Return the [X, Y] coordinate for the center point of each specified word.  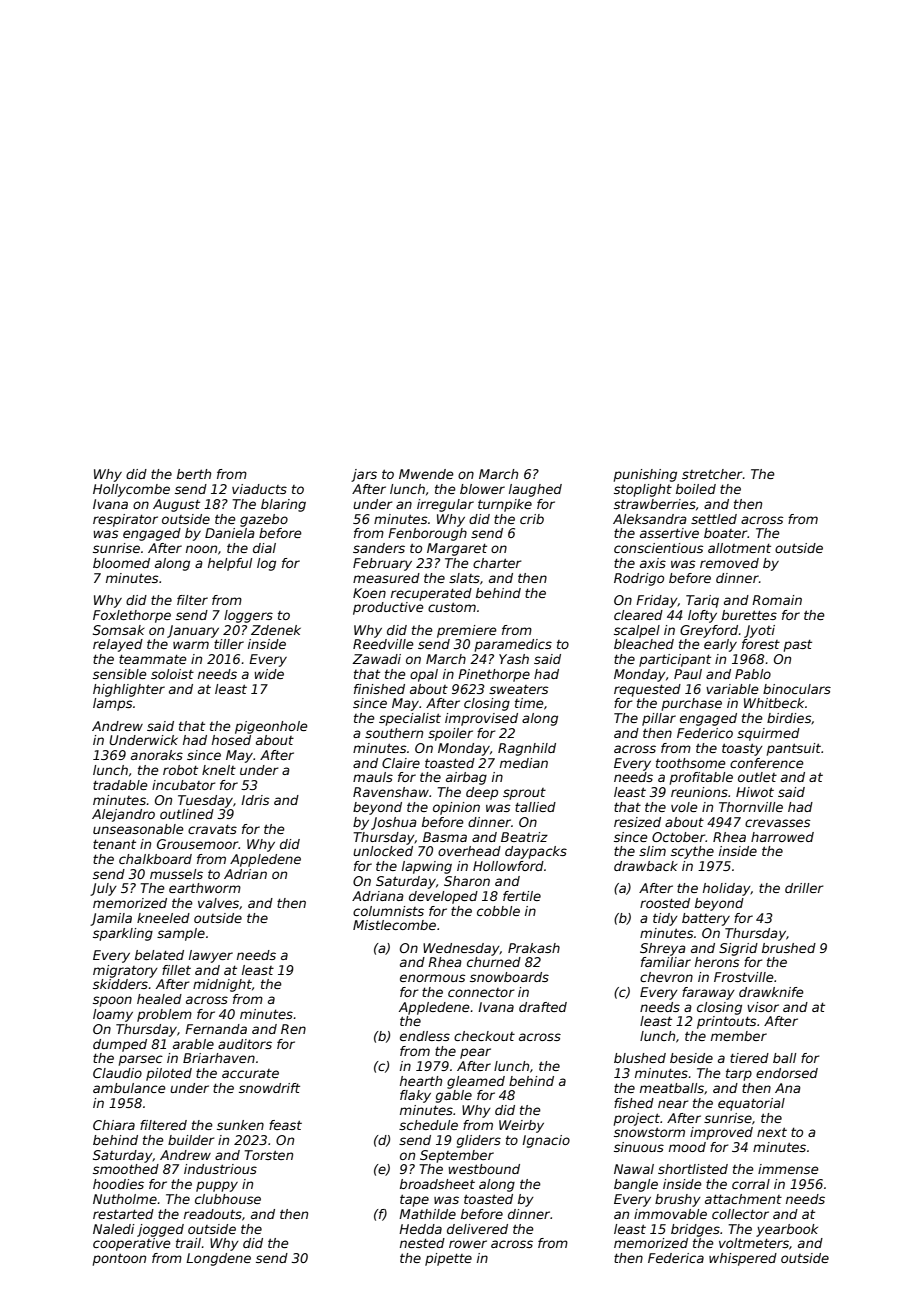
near [673, 1104]
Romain [777, 600]
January [193, 631]
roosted [665, 903]
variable [732, 689]
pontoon [119, 1259]
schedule [428, 1125]
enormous [432, 978]
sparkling [123, 934]
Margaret [457, 549]
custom [452, 607]
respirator [125, 520]
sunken [240, 1125]
